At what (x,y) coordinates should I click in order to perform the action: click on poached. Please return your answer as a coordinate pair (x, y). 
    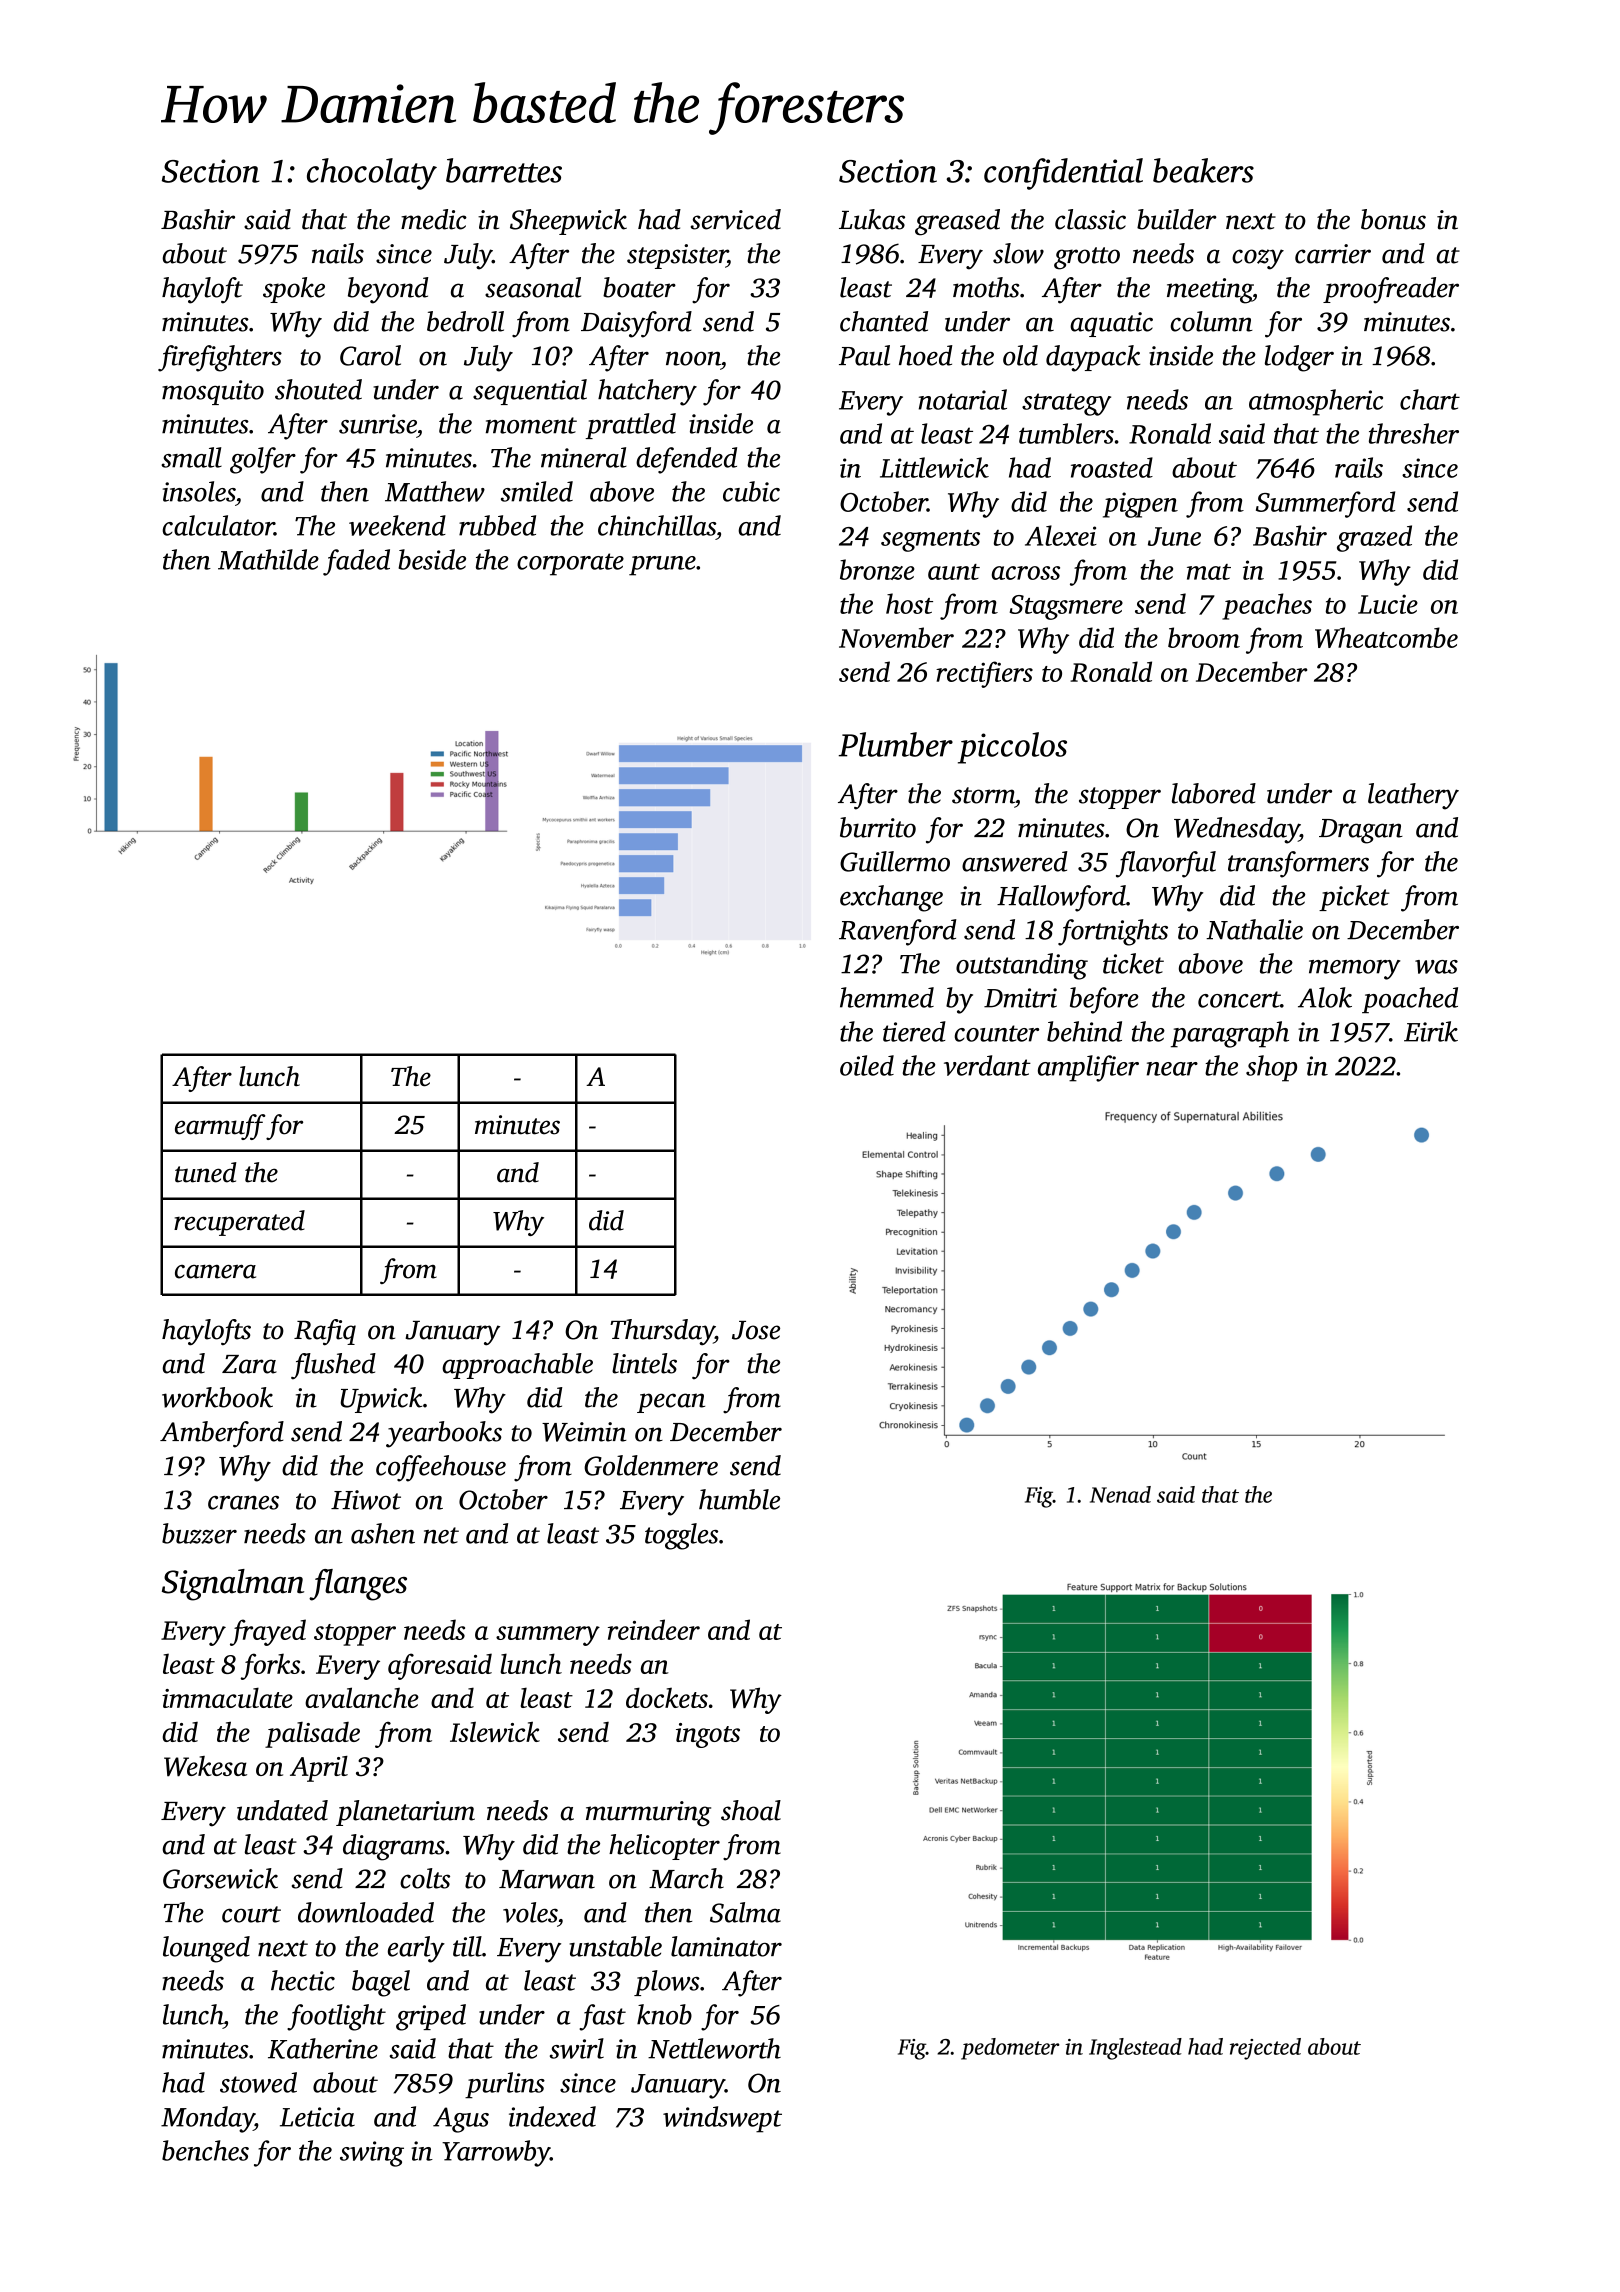
    Looking at the image, I should click on (1410, 1000).
